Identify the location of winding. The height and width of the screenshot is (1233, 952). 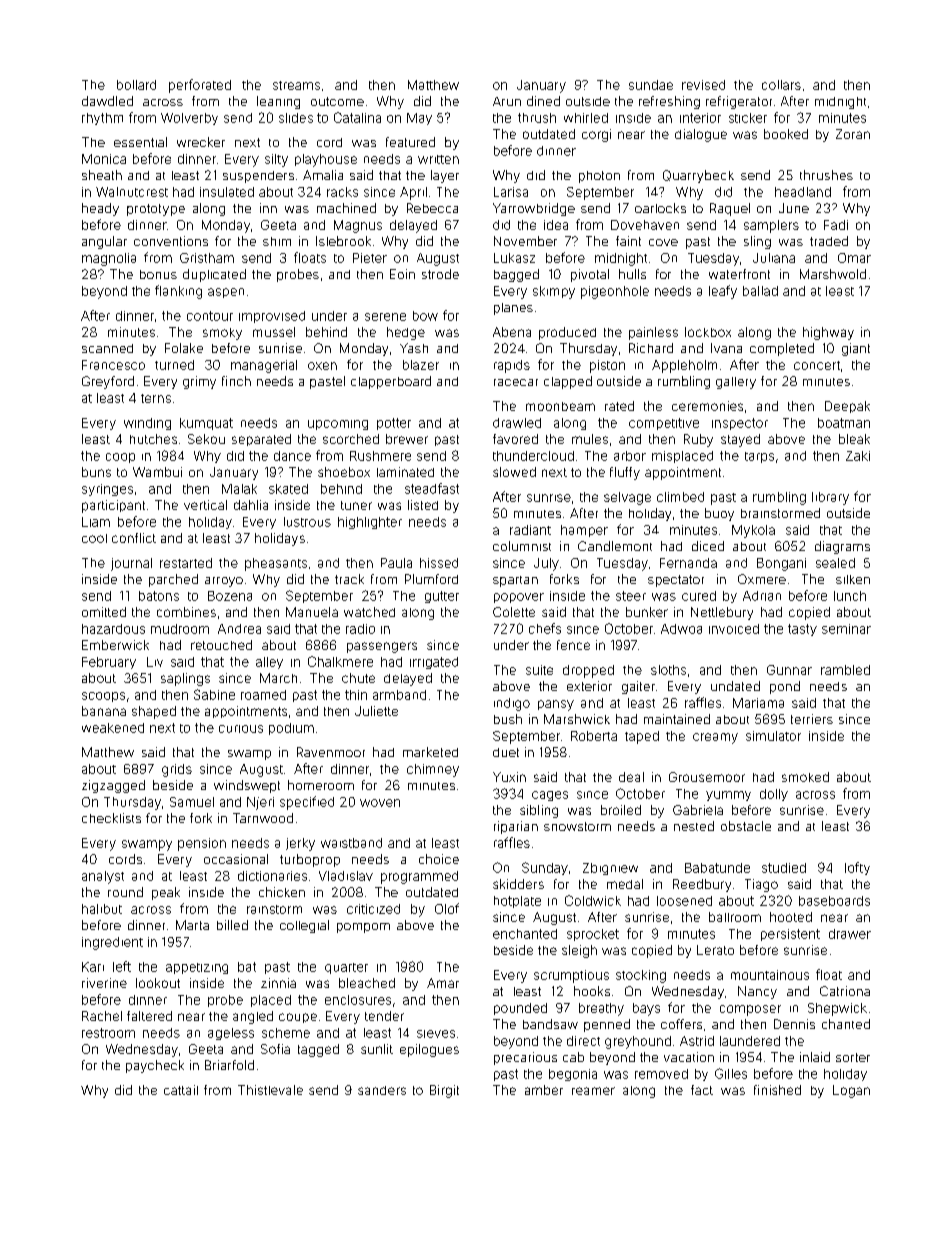
(147, 424).
